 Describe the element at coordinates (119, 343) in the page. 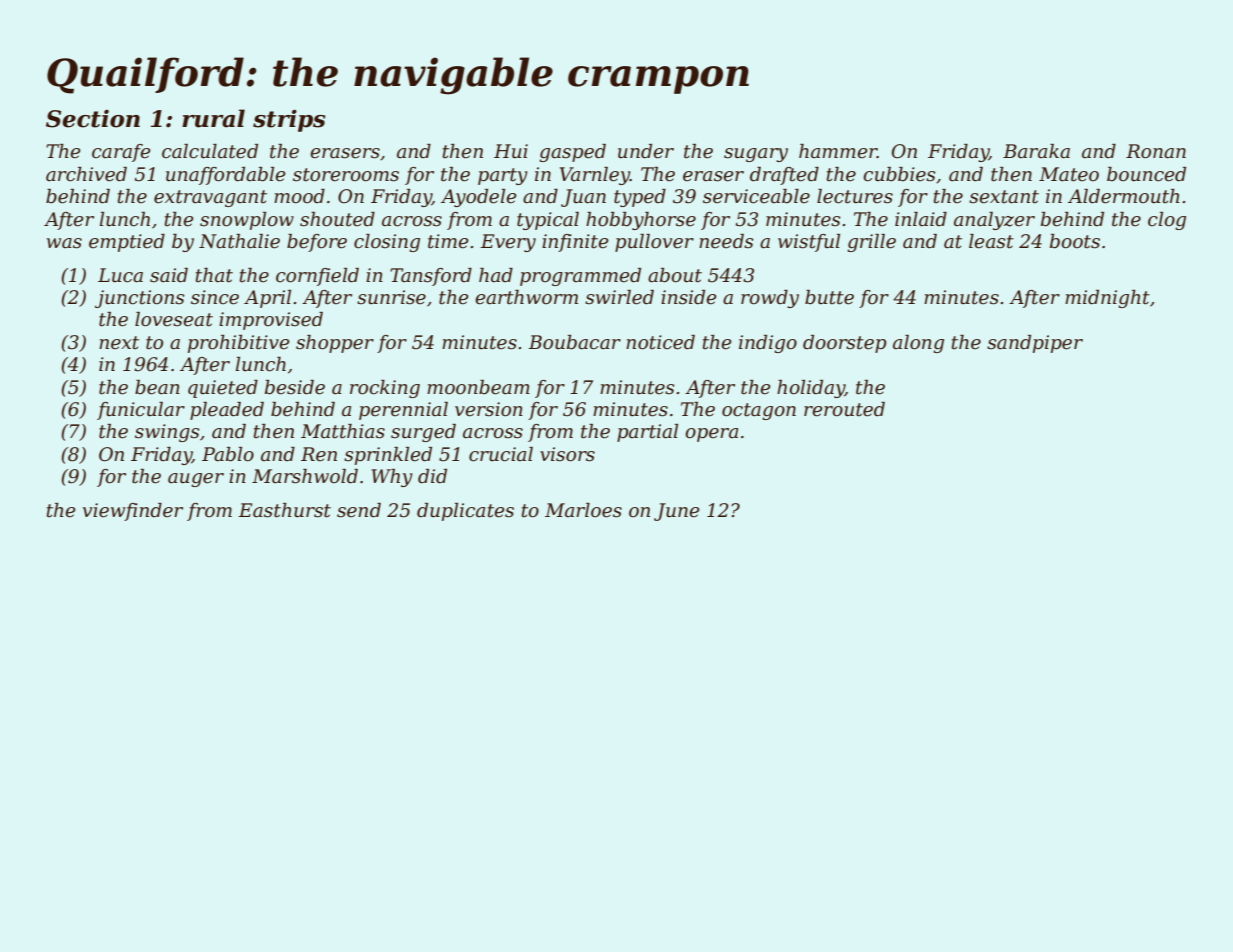

I see `next` at that location.
